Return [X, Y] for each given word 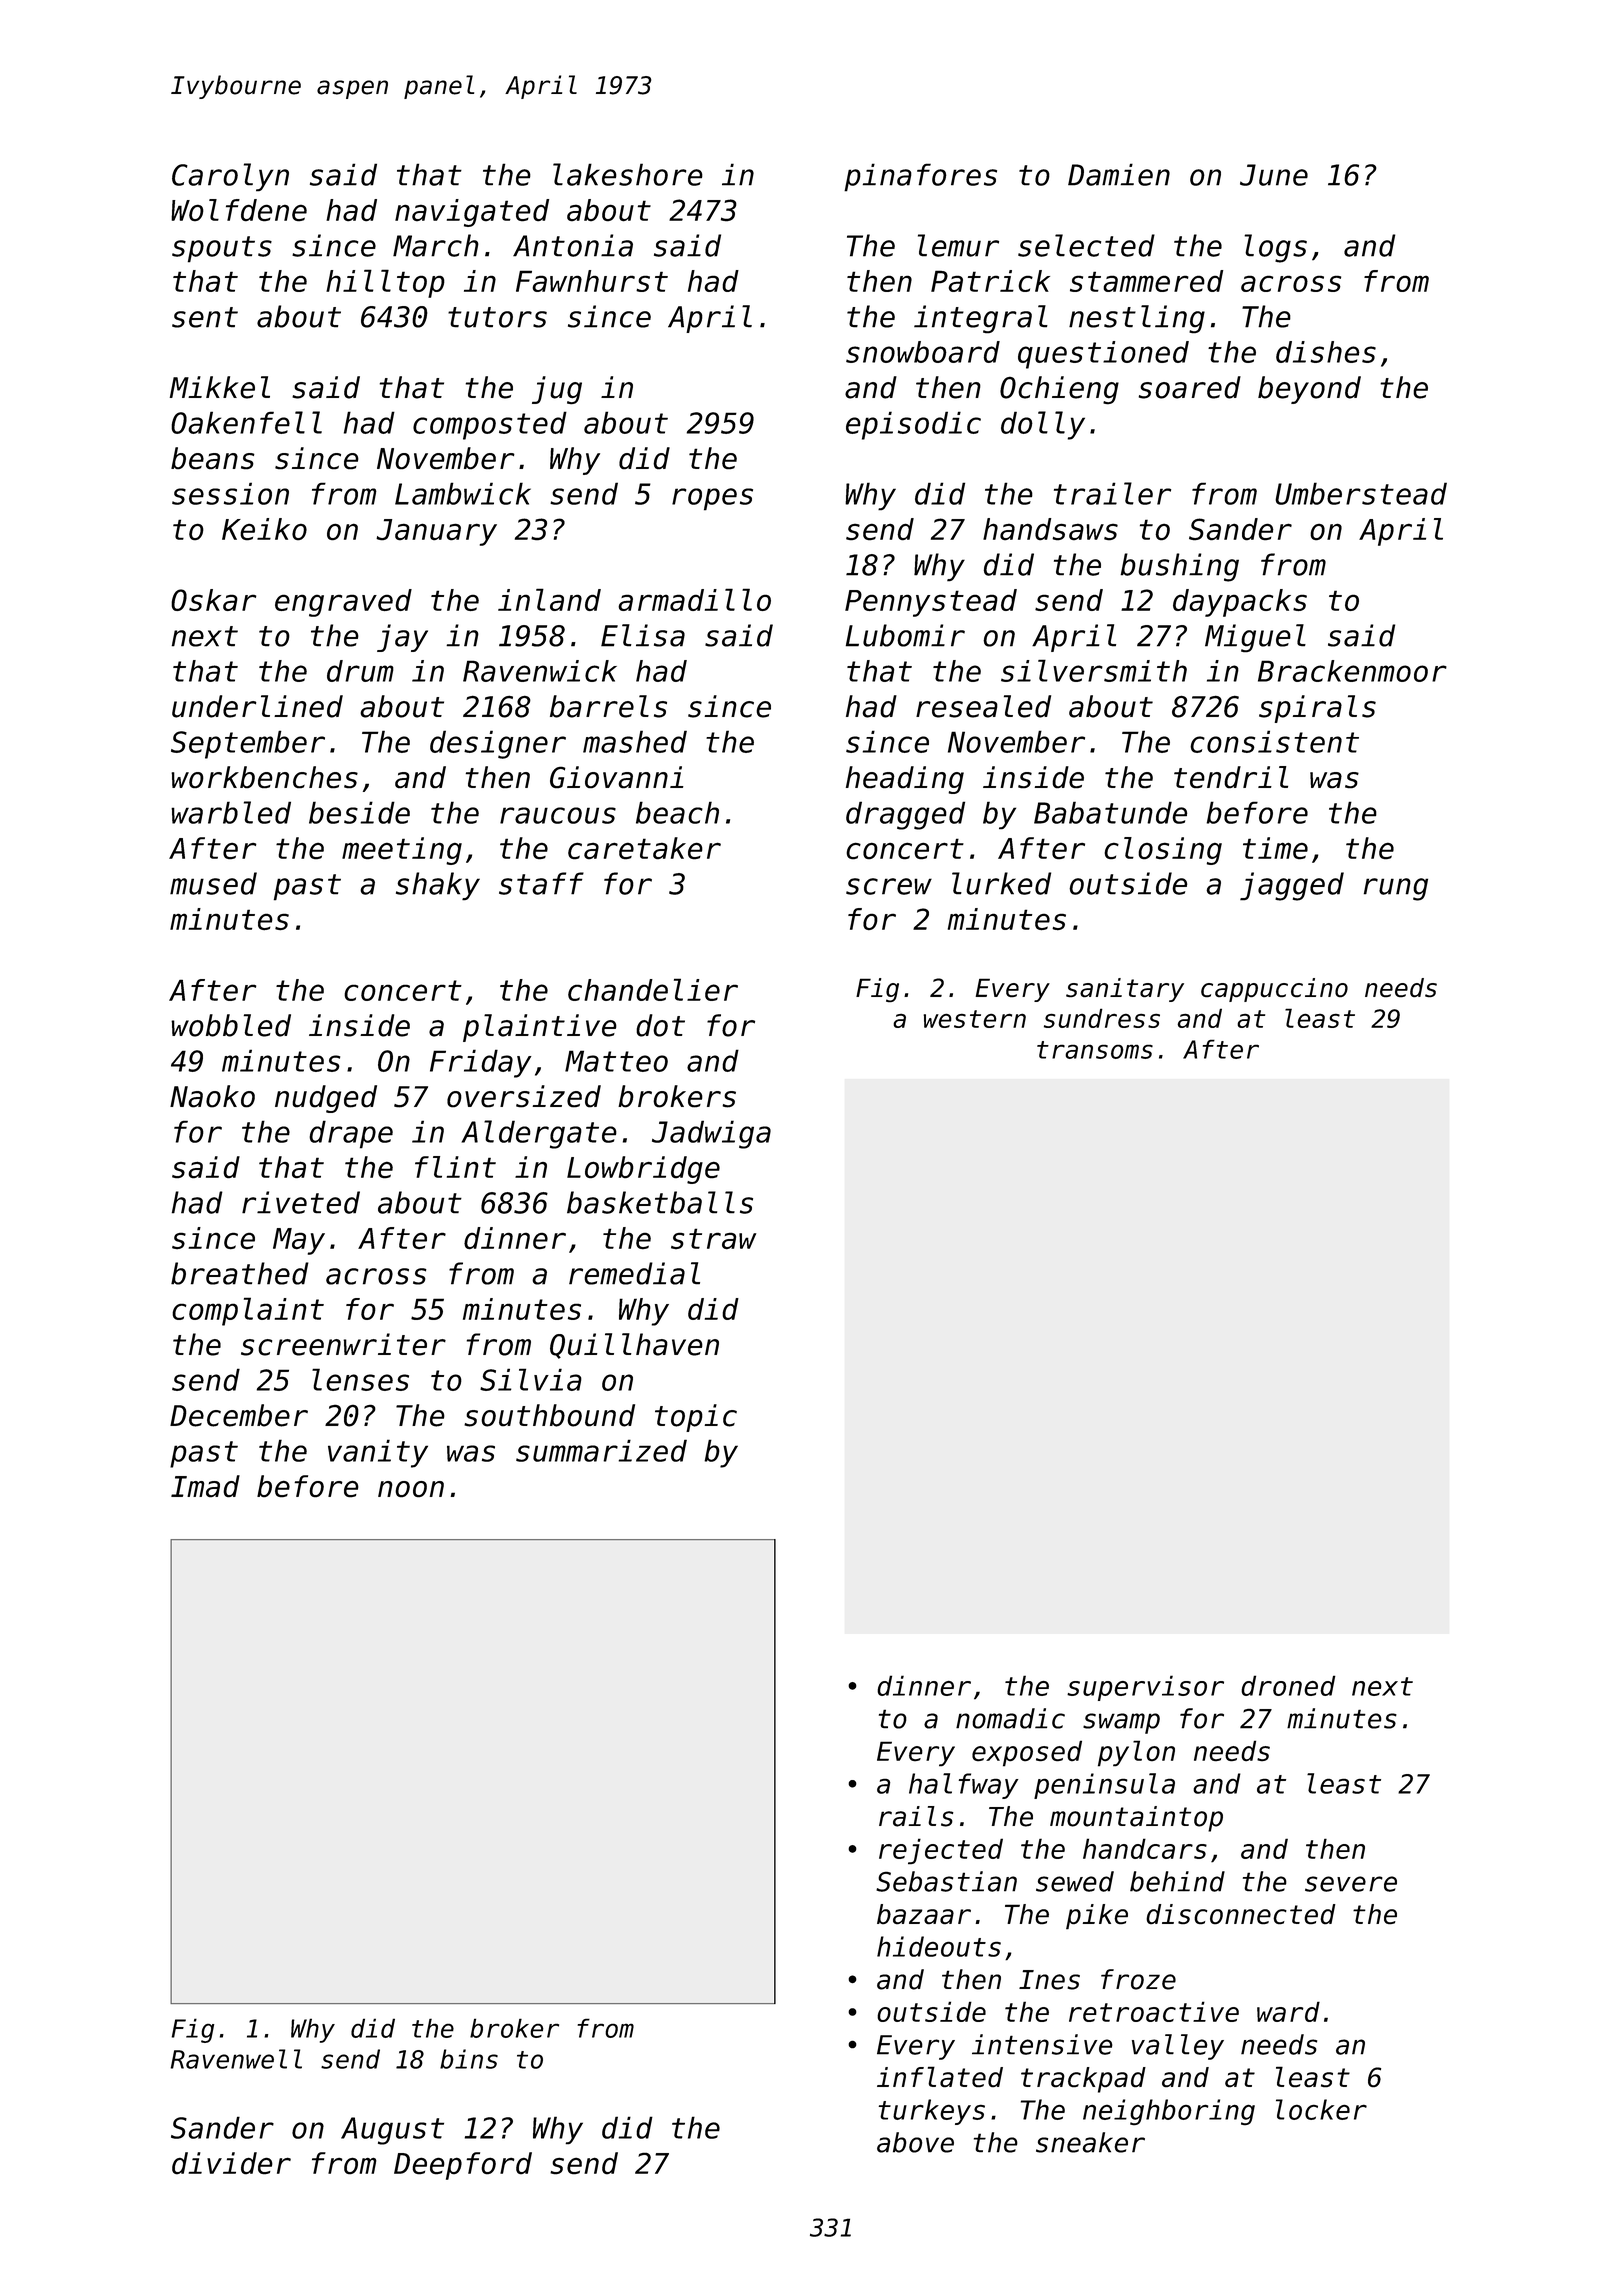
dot [660, 1025]
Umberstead [1361, 493]
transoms [1095, 1050]
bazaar [924, 1914]
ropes [712, 499]
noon [411, 1489]
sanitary [1125, 990]
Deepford [463, 2166]
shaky [438, 886]
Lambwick [463, 493]
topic [696, 1418]
